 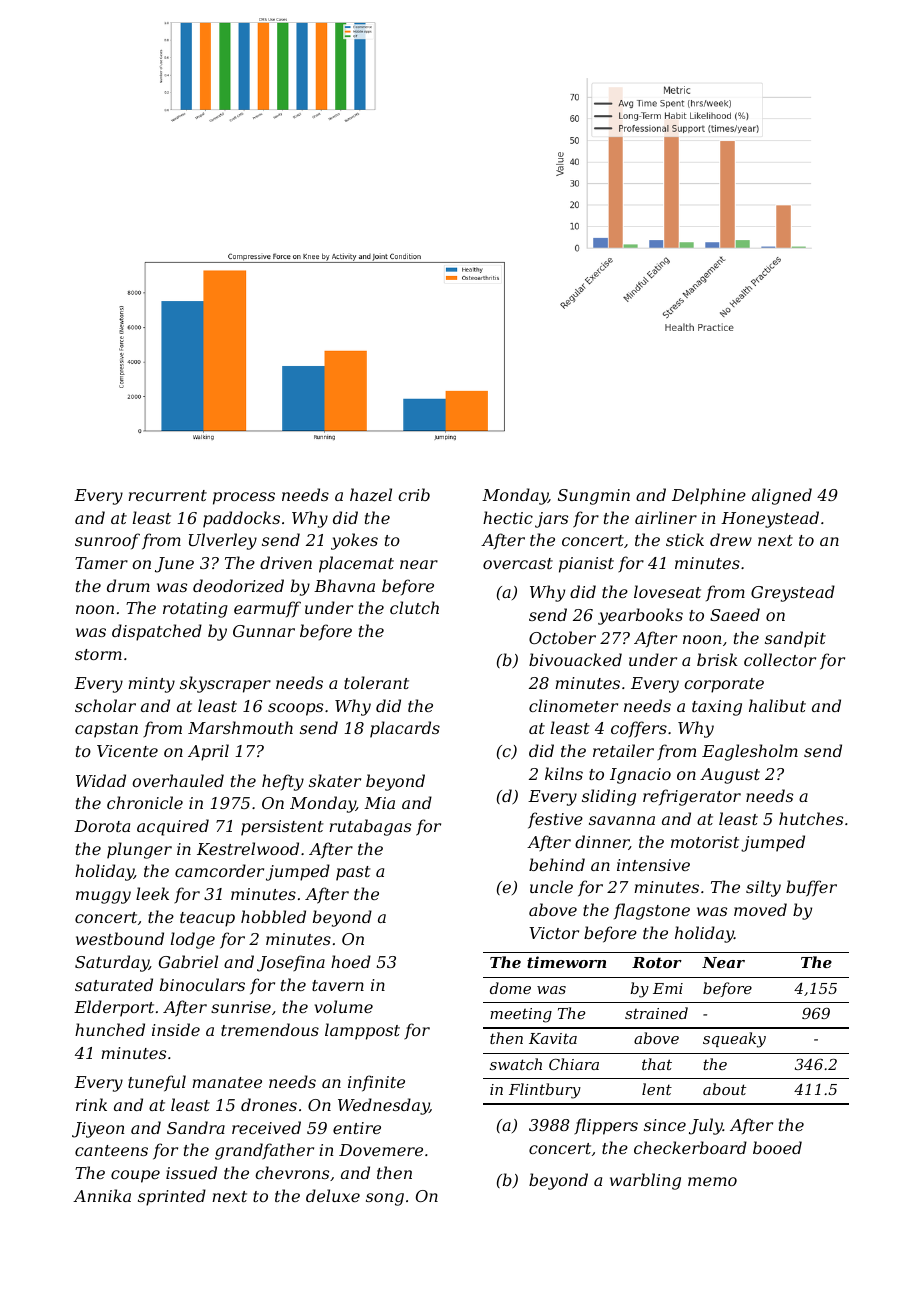 I want to click on Dovemere, so click(x=381, y=1150).
